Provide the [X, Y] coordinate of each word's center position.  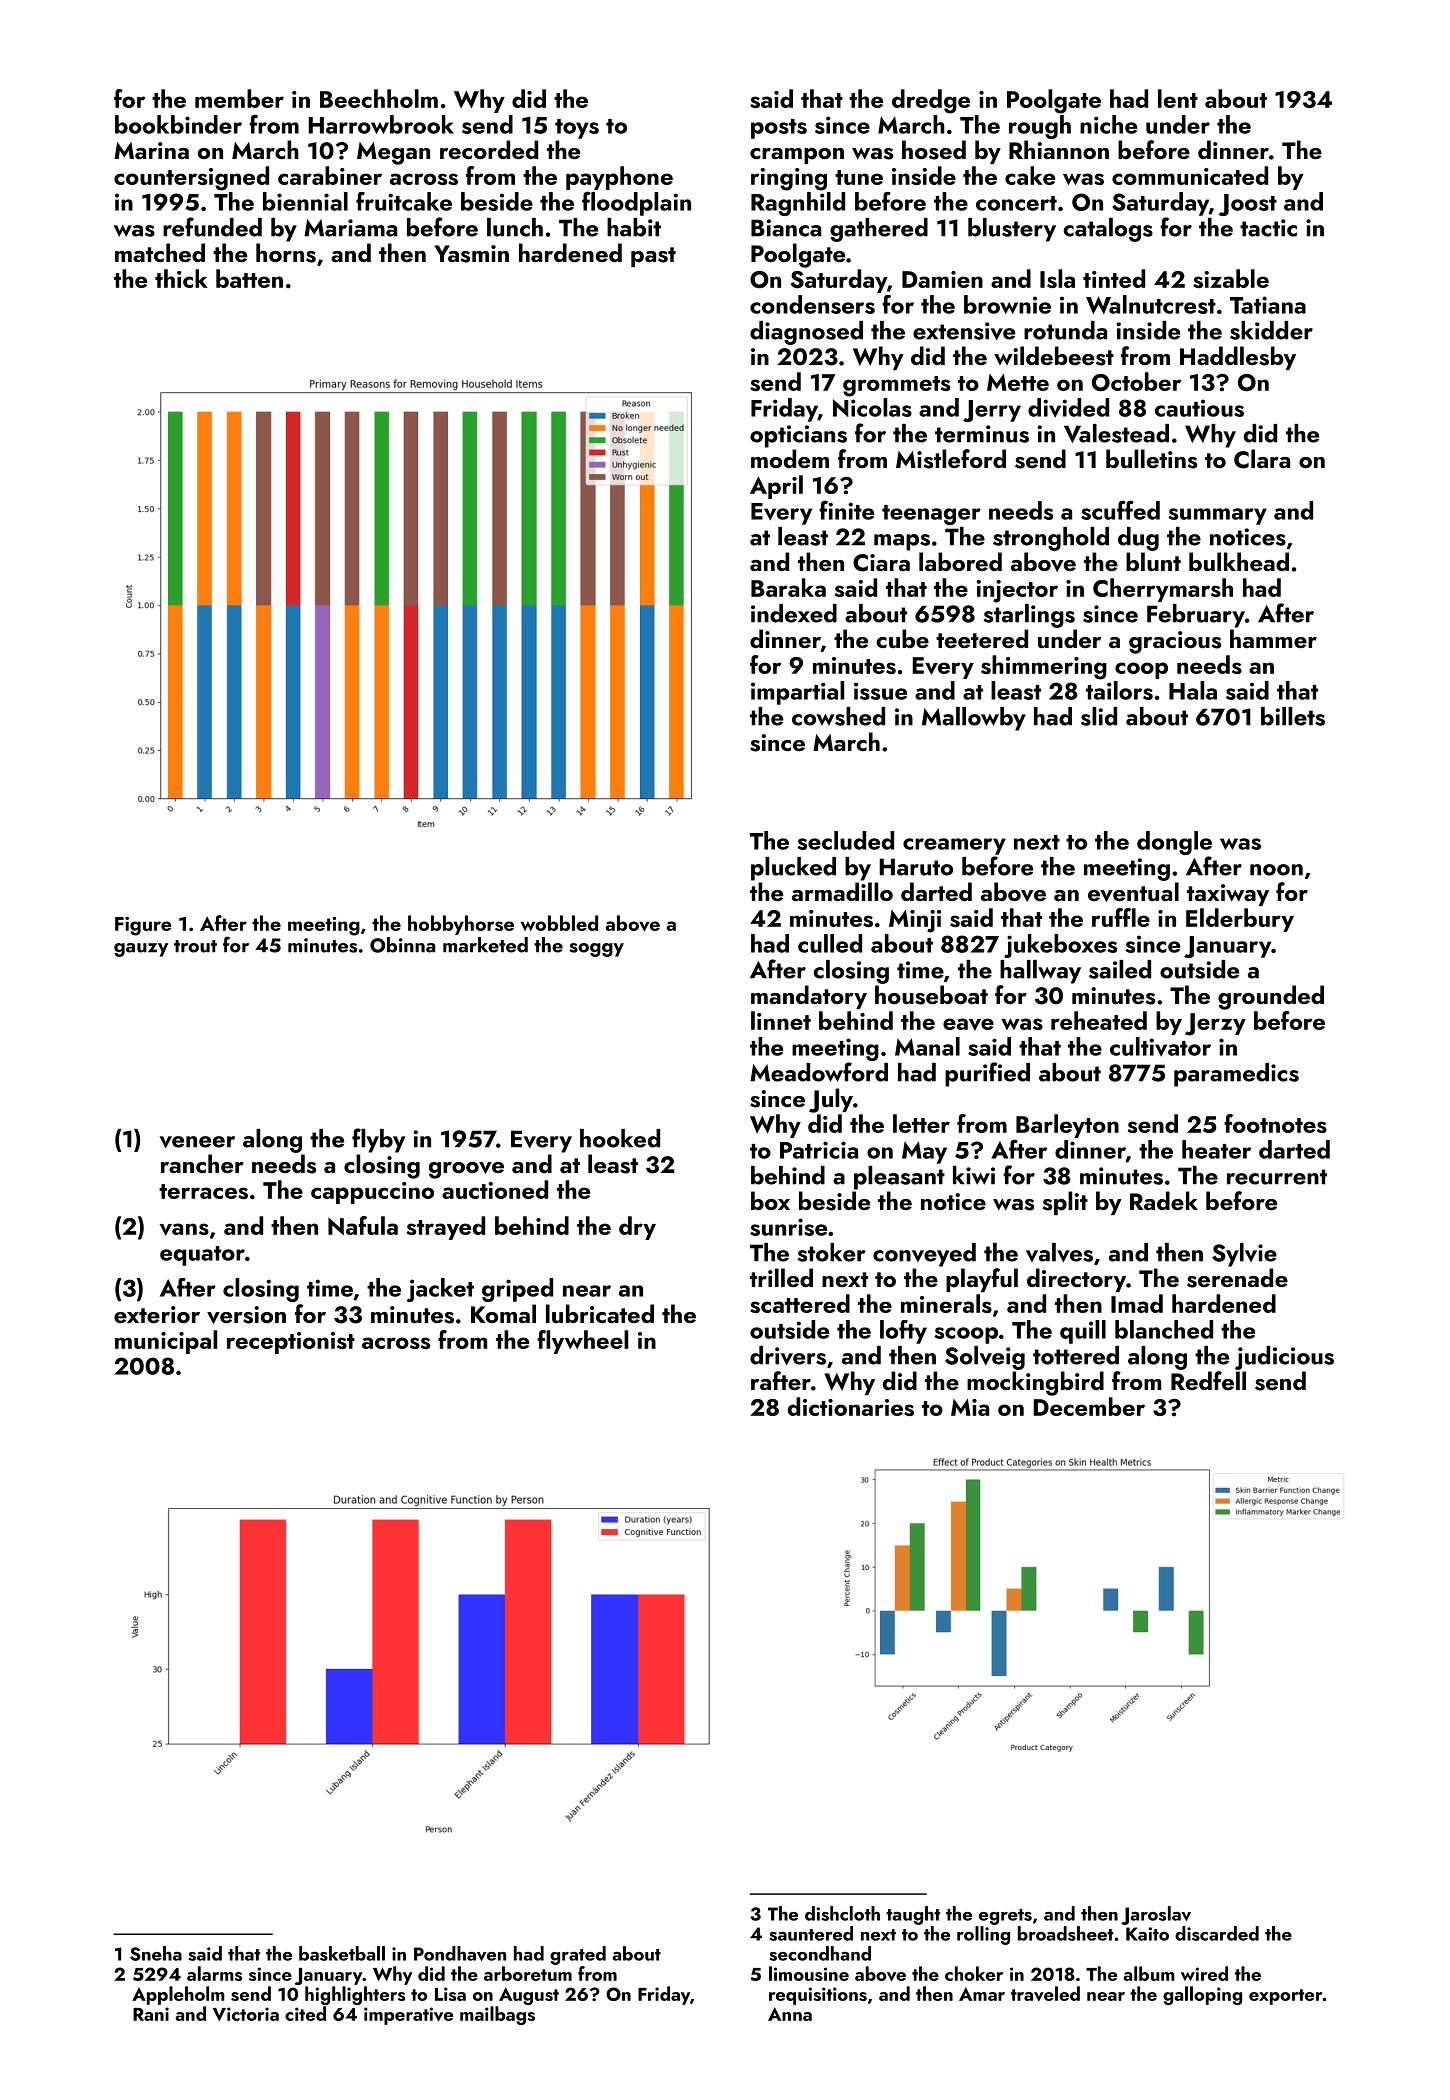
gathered [879, 230]
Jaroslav [1156, 1915]
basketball [342, 1953]
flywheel [582, 1342]
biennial [305, 201]
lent [1178, 98]
